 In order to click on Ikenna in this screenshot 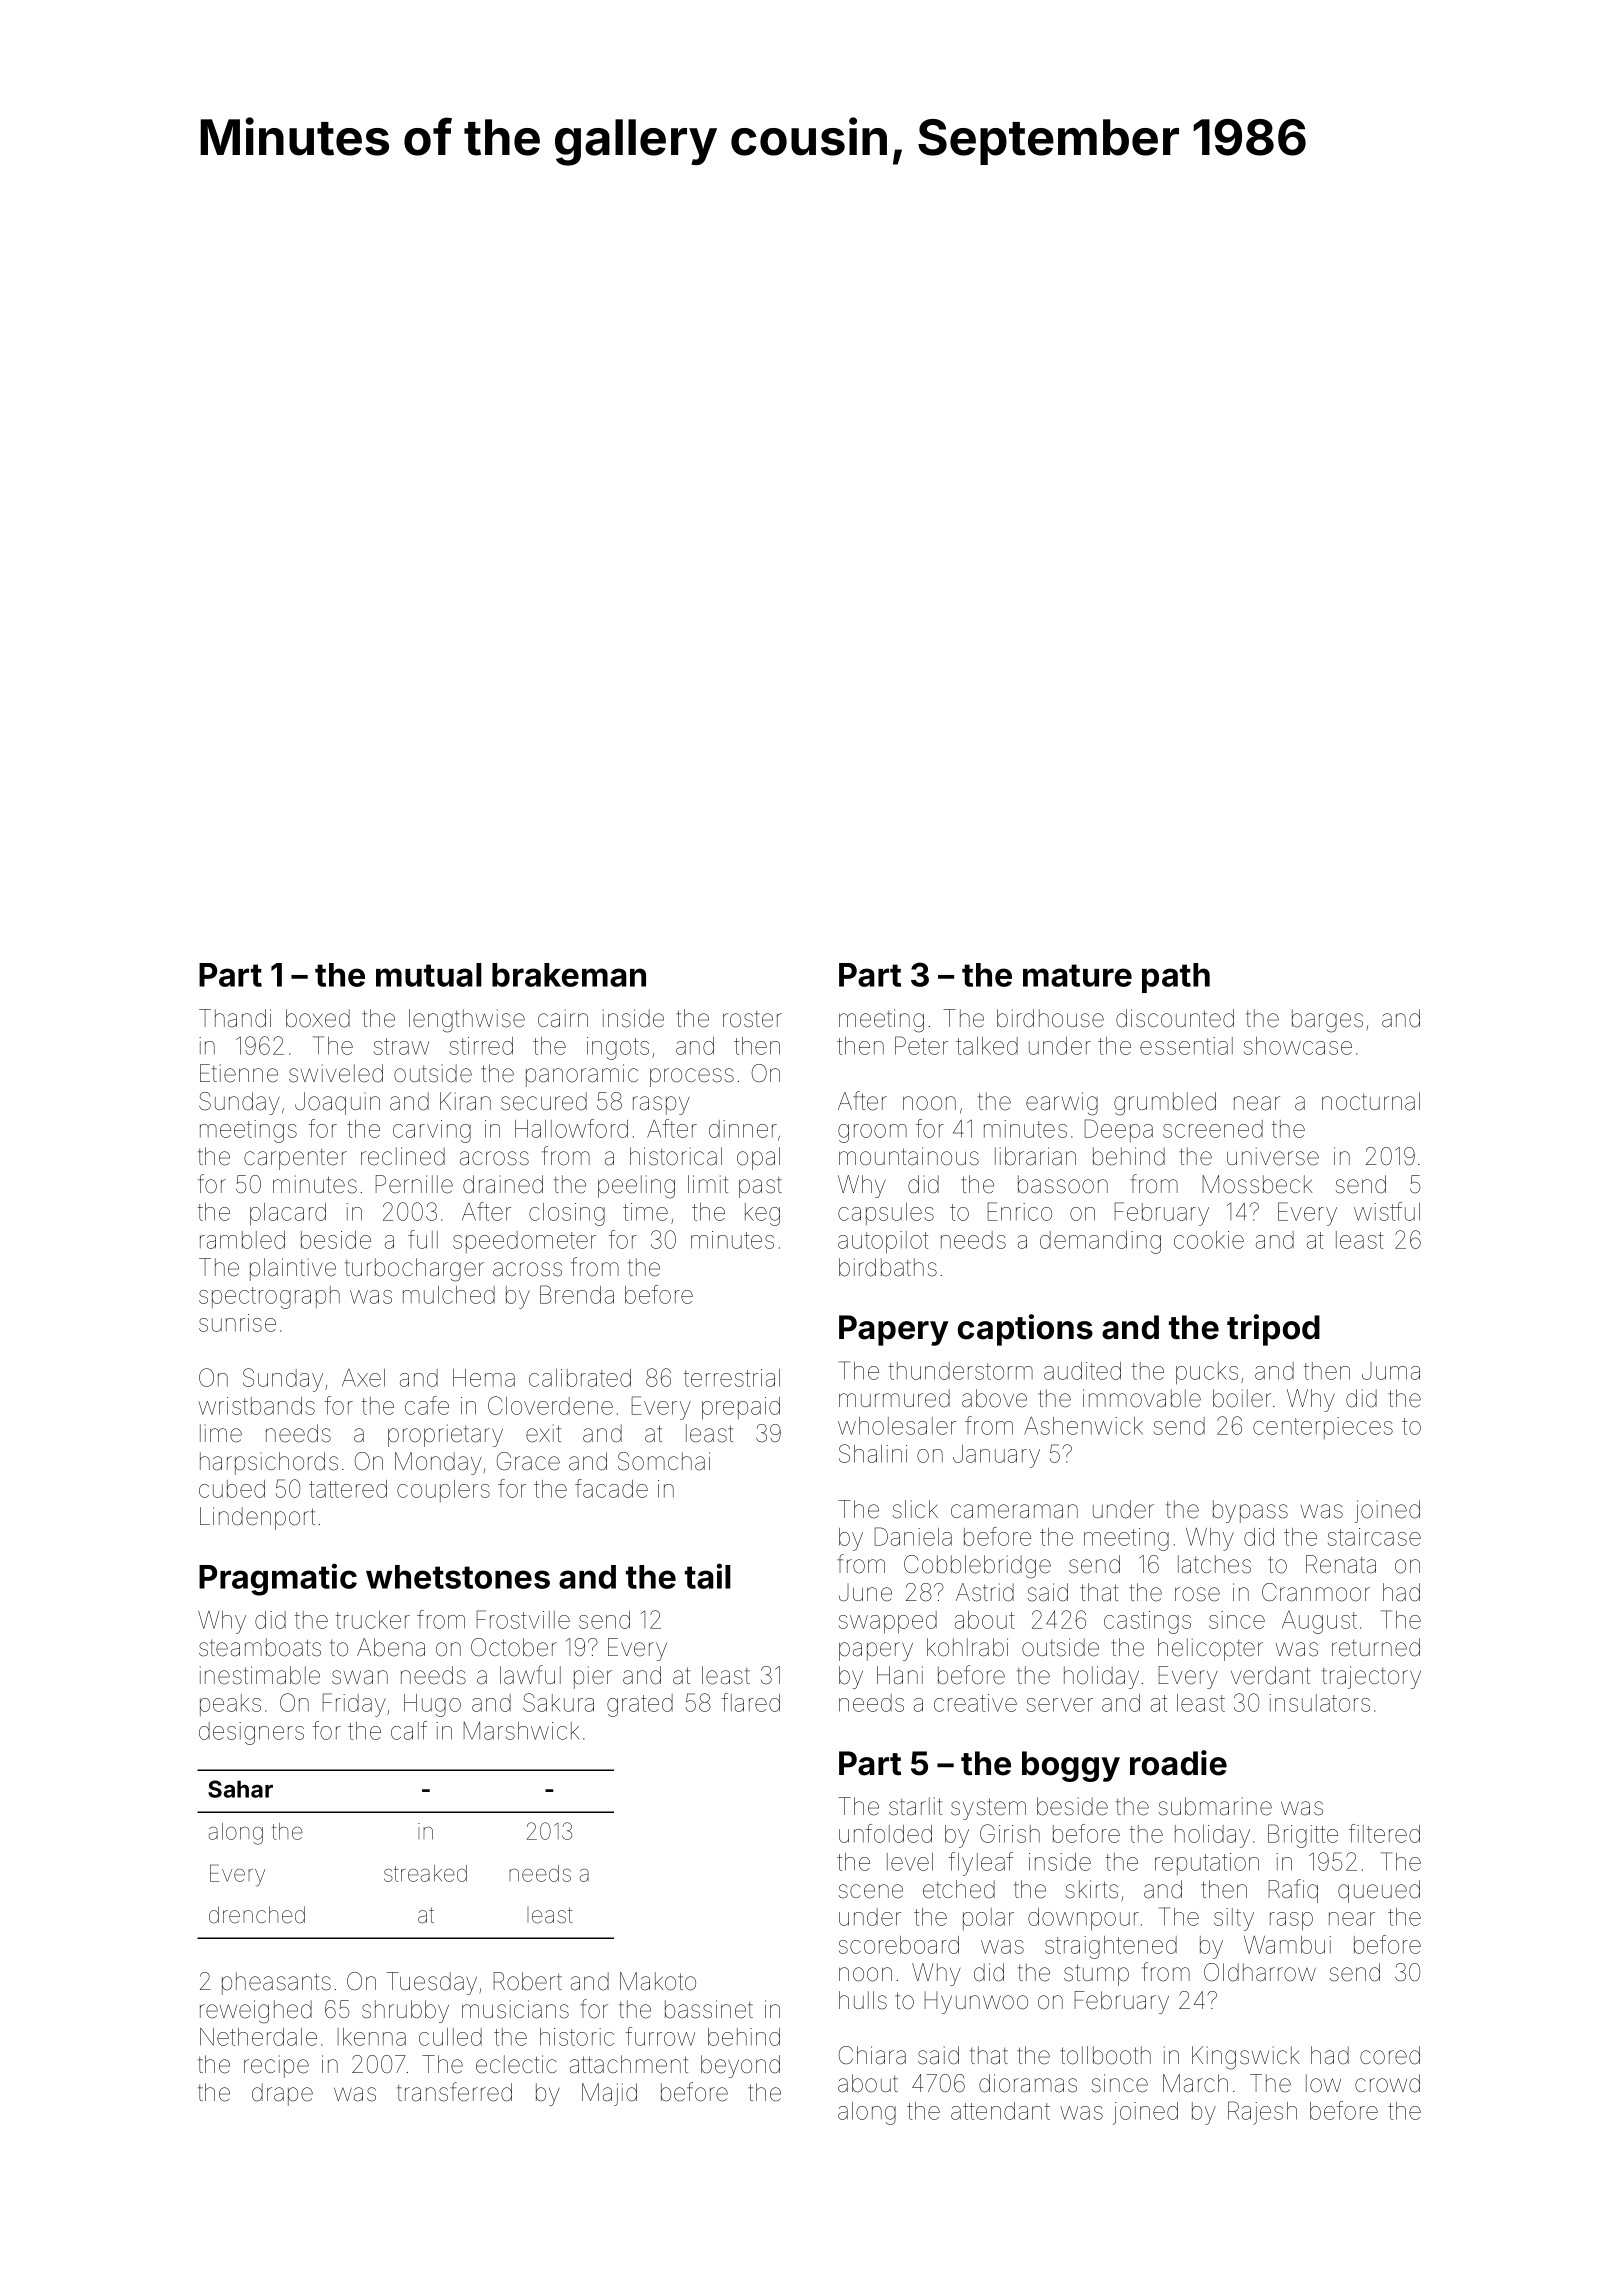, I will do `click(372, 2037)`.
